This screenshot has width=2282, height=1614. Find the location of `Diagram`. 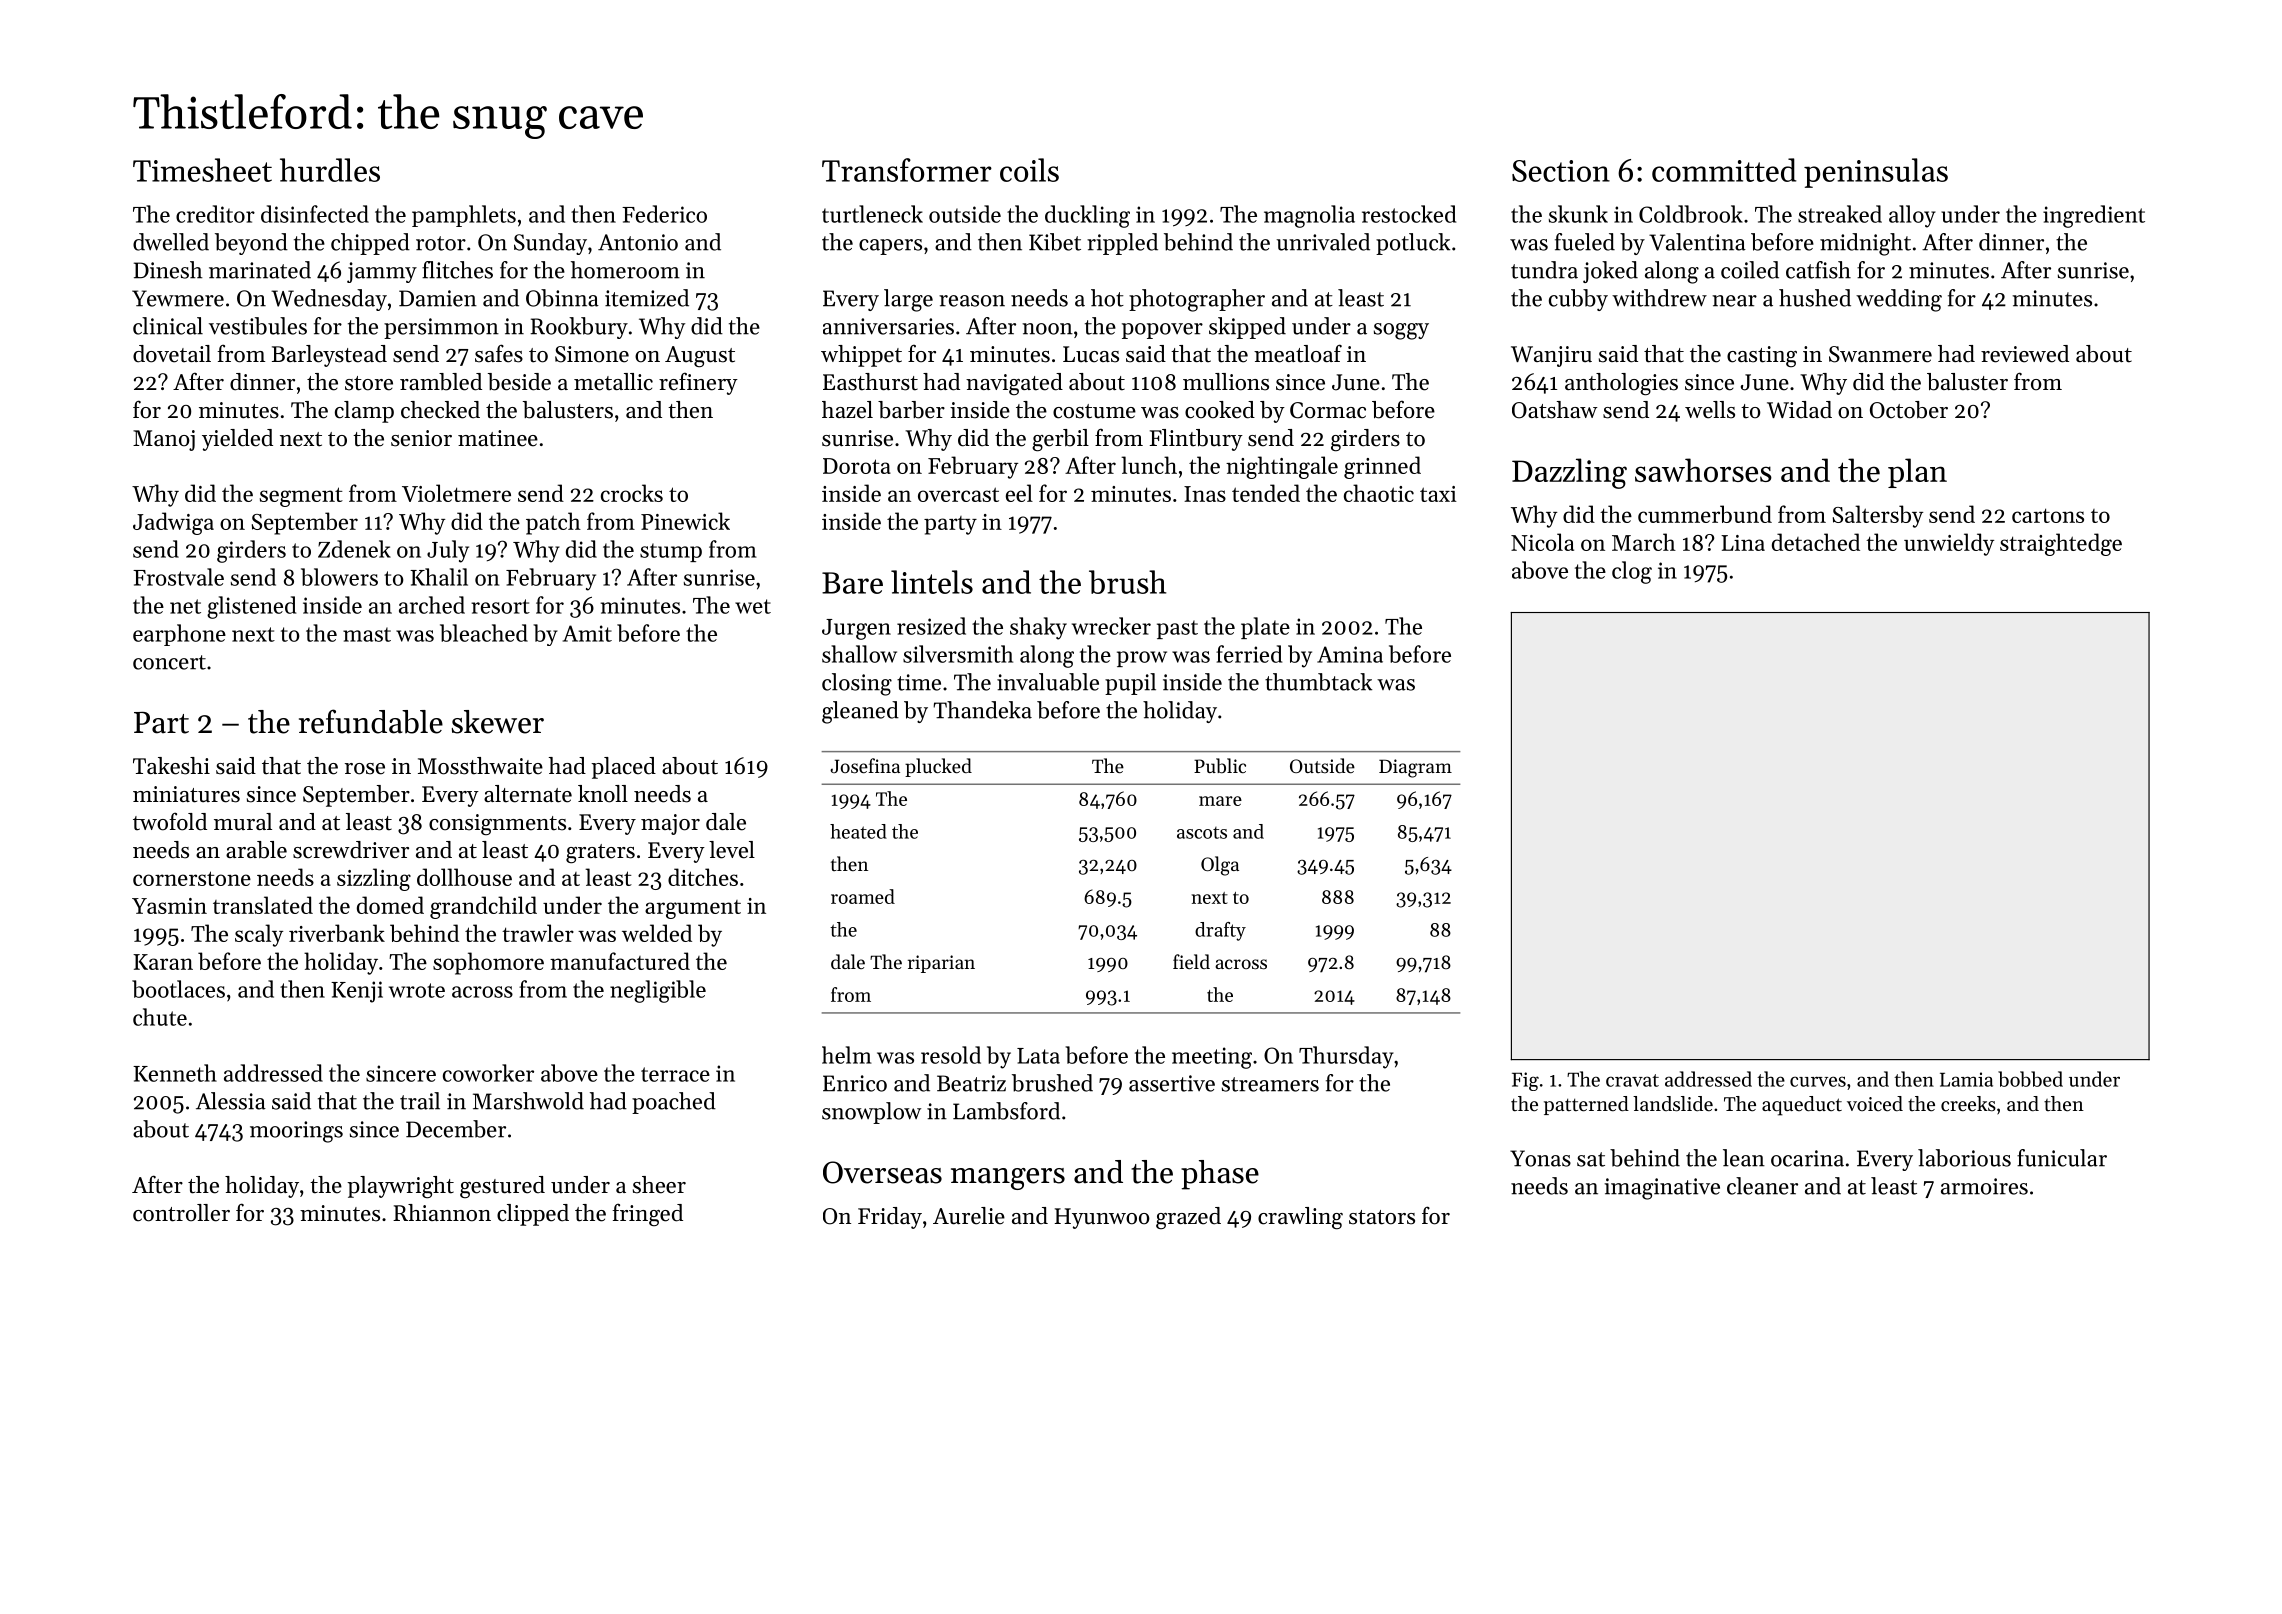

Diagram is located at coordinates (1415, 768).
